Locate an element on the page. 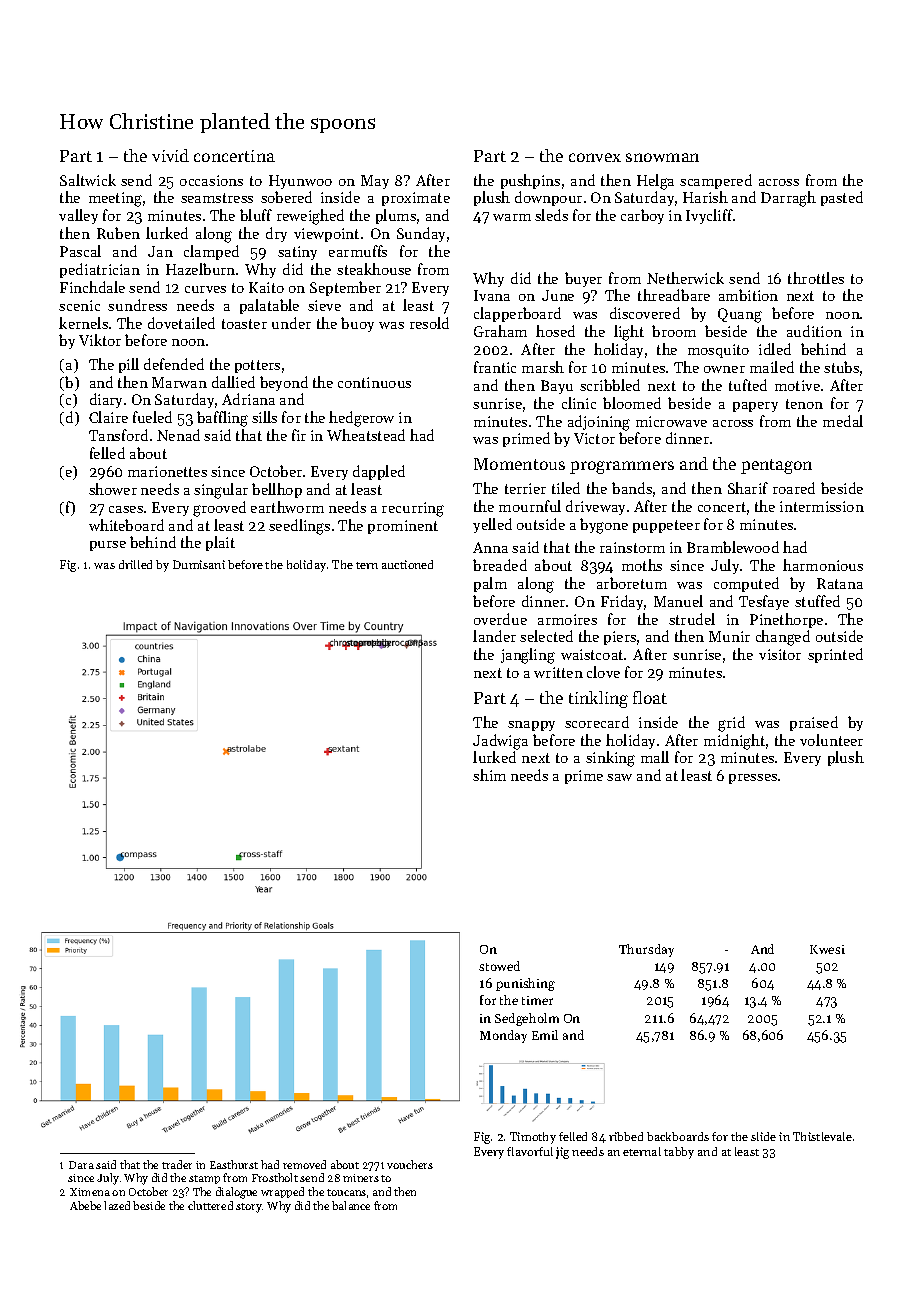  Munir is located at coordinates (729, 636).
